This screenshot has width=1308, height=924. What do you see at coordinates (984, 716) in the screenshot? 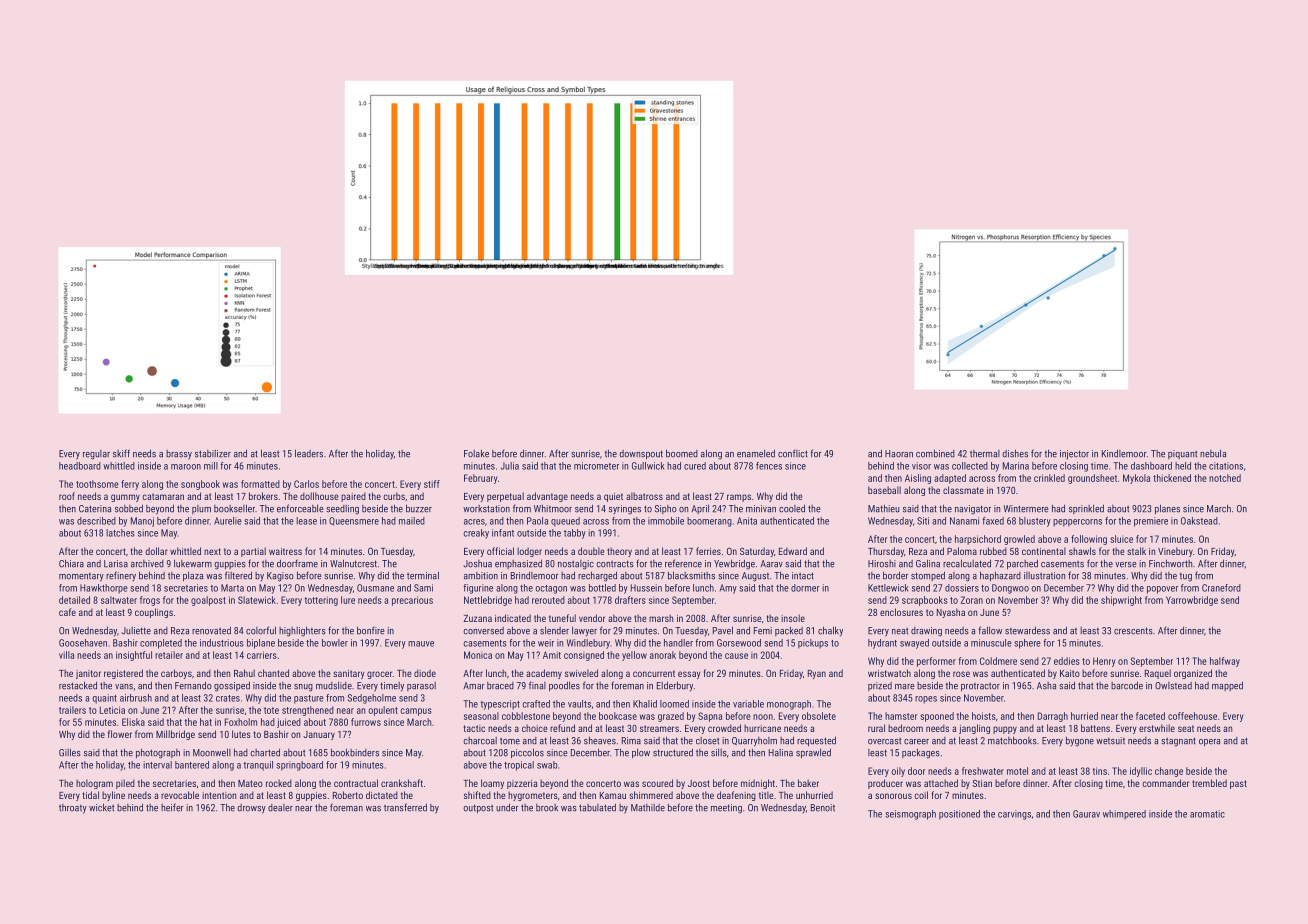
I see `hoists` at bounding box center [984, 716].
